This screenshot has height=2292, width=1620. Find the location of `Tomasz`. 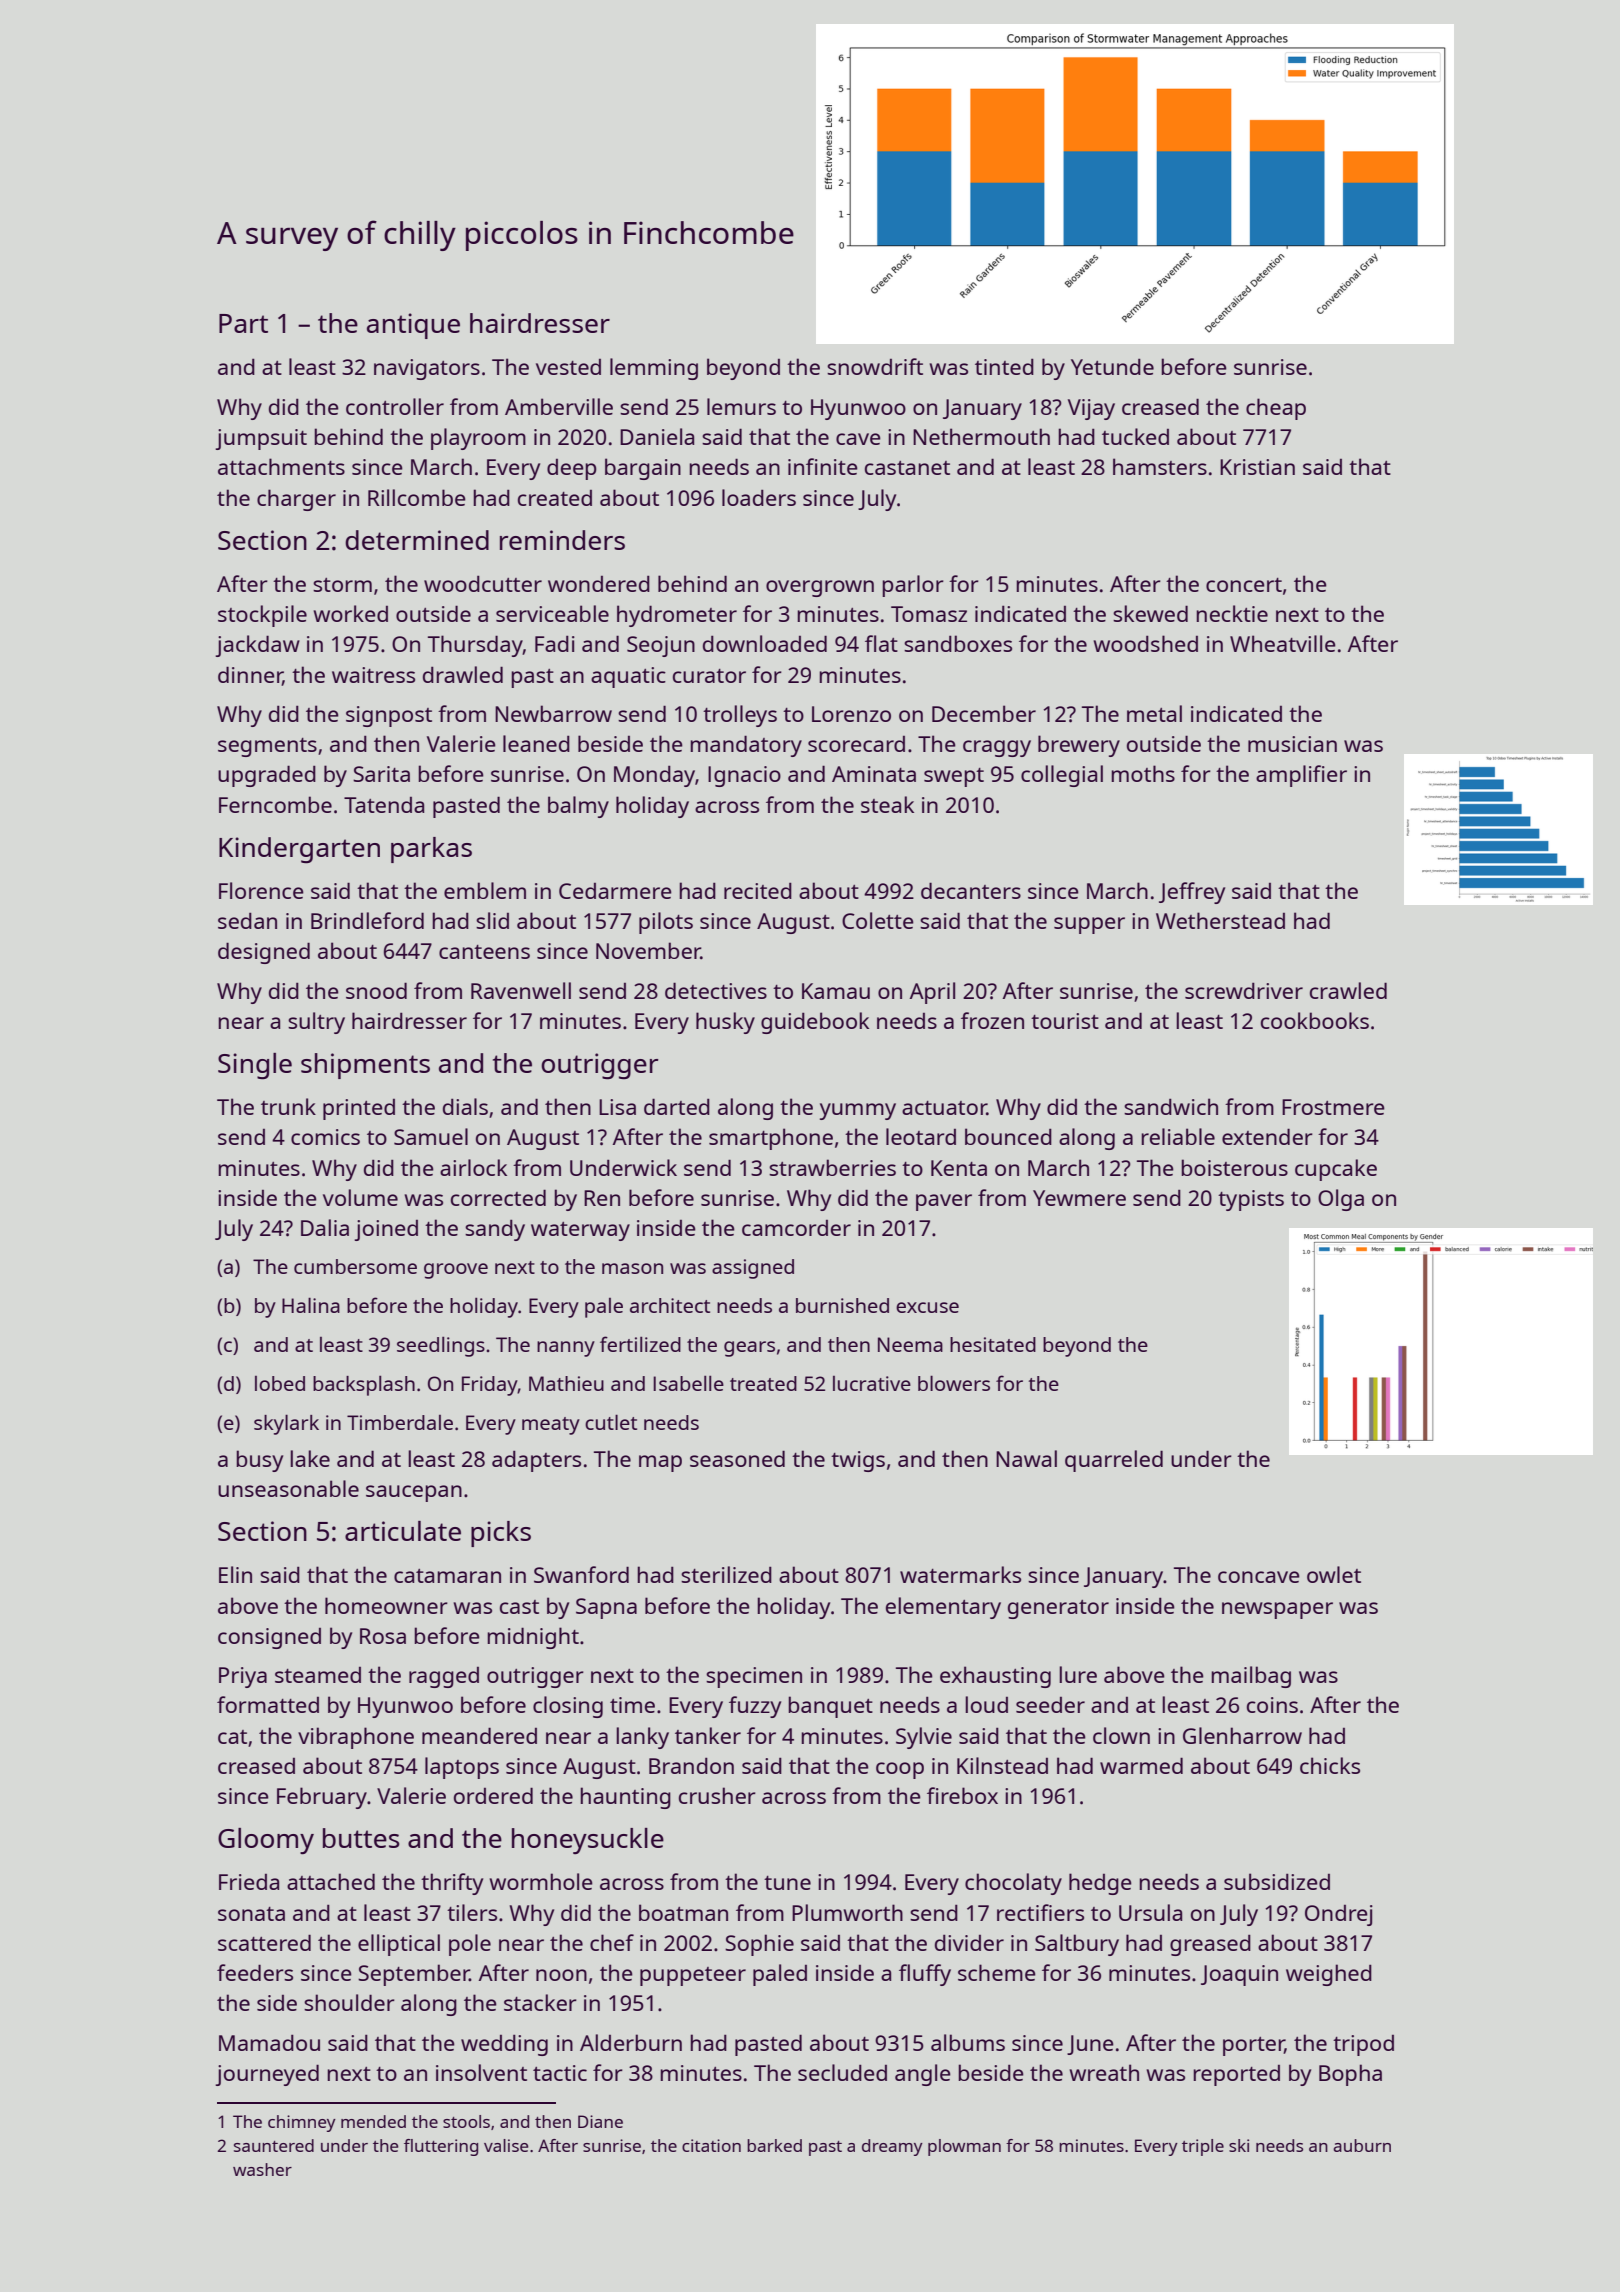

Tomasz is located at coordinates (929, 614).
